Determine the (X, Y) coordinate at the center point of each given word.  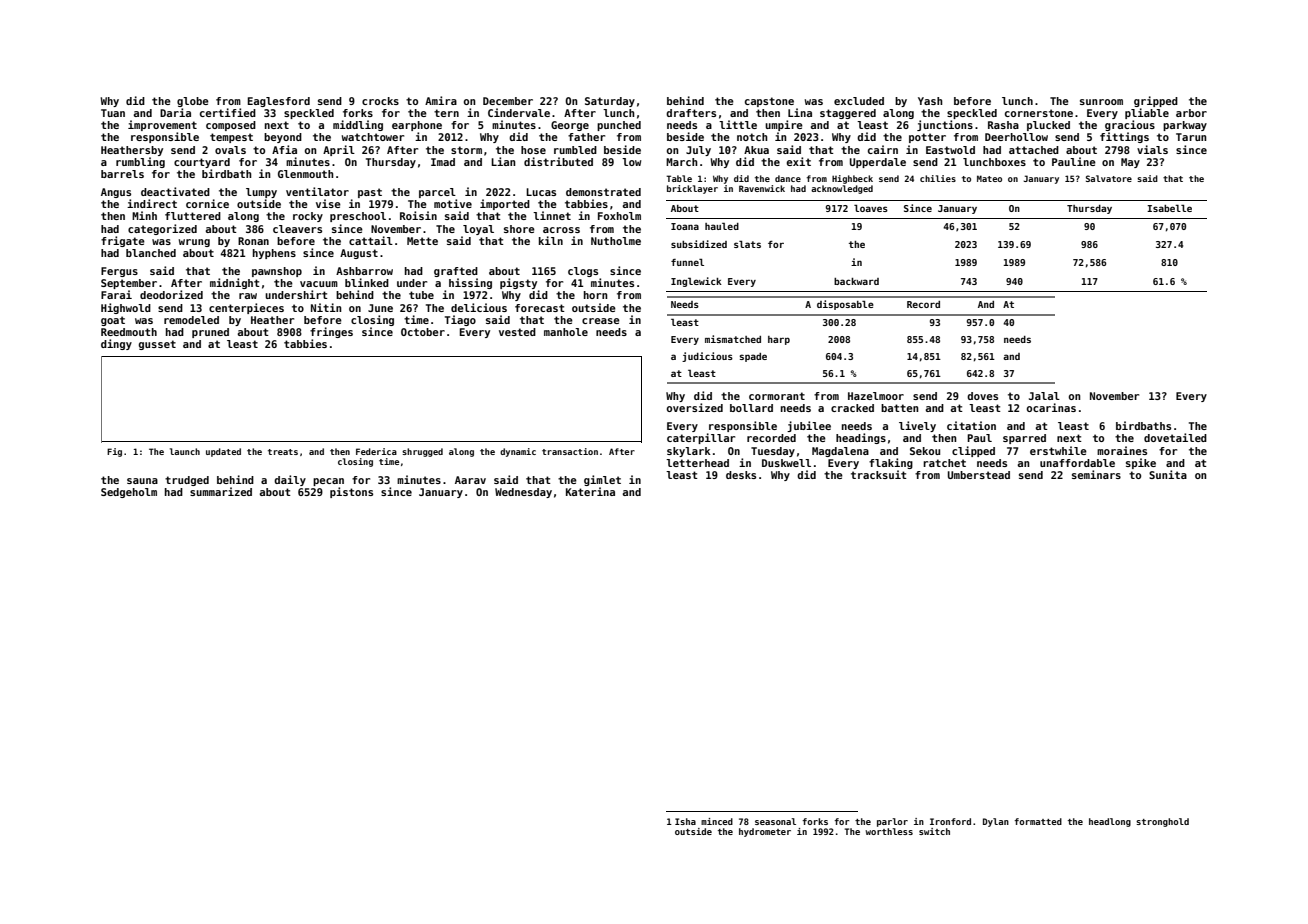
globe (193, 102)
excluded (859, 101)
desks (741, 475)
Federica (376, 451)
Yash (930, 101)
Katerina (590, 491)
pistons (351, 492)
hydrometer (765, 832)
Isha (685, 821)
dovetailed (1175, 437)
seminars (1096, 474)
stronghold (1162, 822)
